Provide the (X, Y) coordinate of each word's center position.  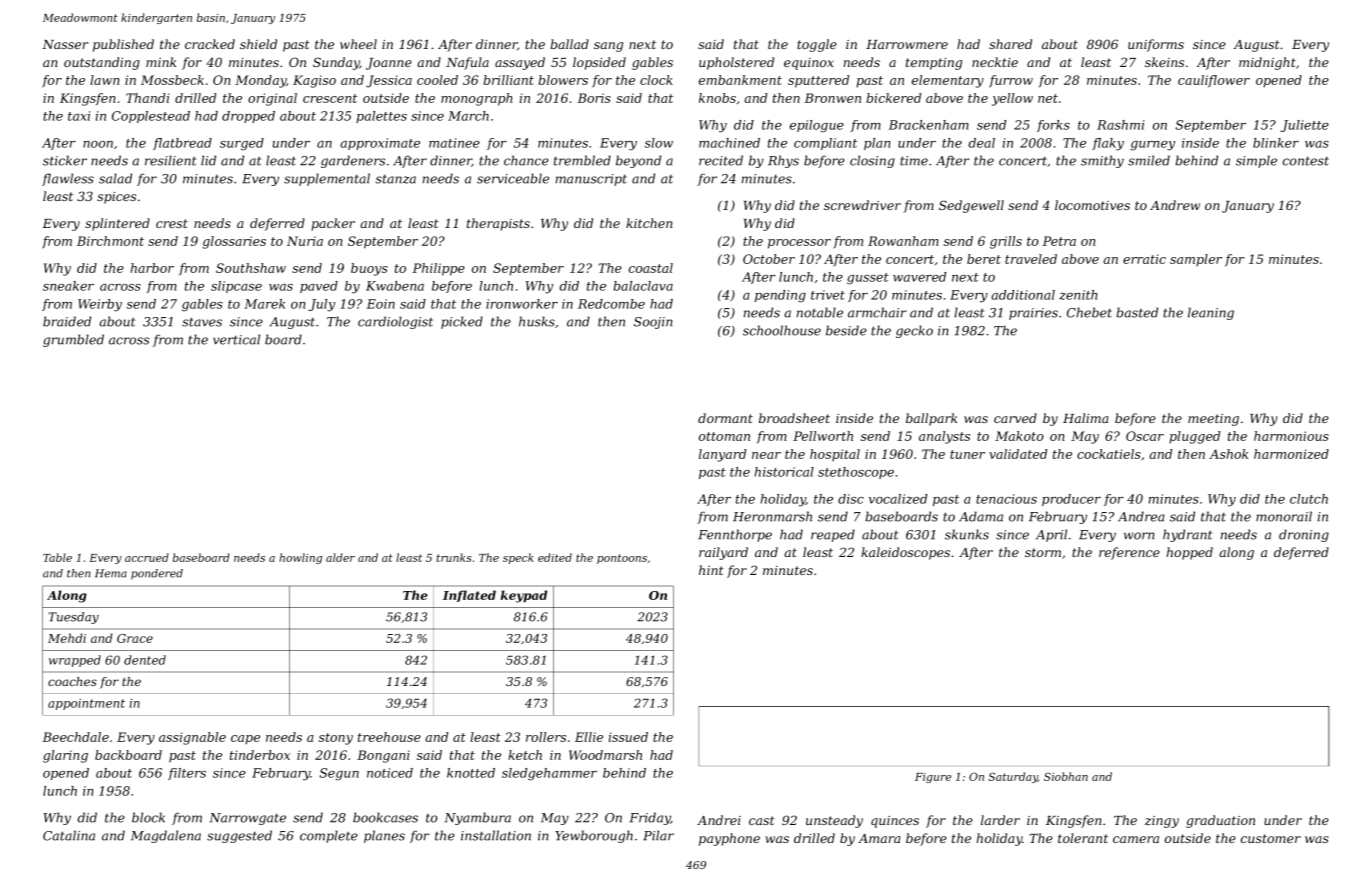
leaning (1211, 313)
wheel (358, 44)
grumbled (73, 340)
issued (628, 737)
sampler (1196, 260)
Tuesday (74, 618)
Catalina (69, 835)
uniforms (1156, 45)
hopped (1189, 553)
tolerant (1083, 838)
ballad (569, 44)
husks (537, 321)
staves (202, 322)
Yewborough (594, 836)
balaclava (643, 286)
